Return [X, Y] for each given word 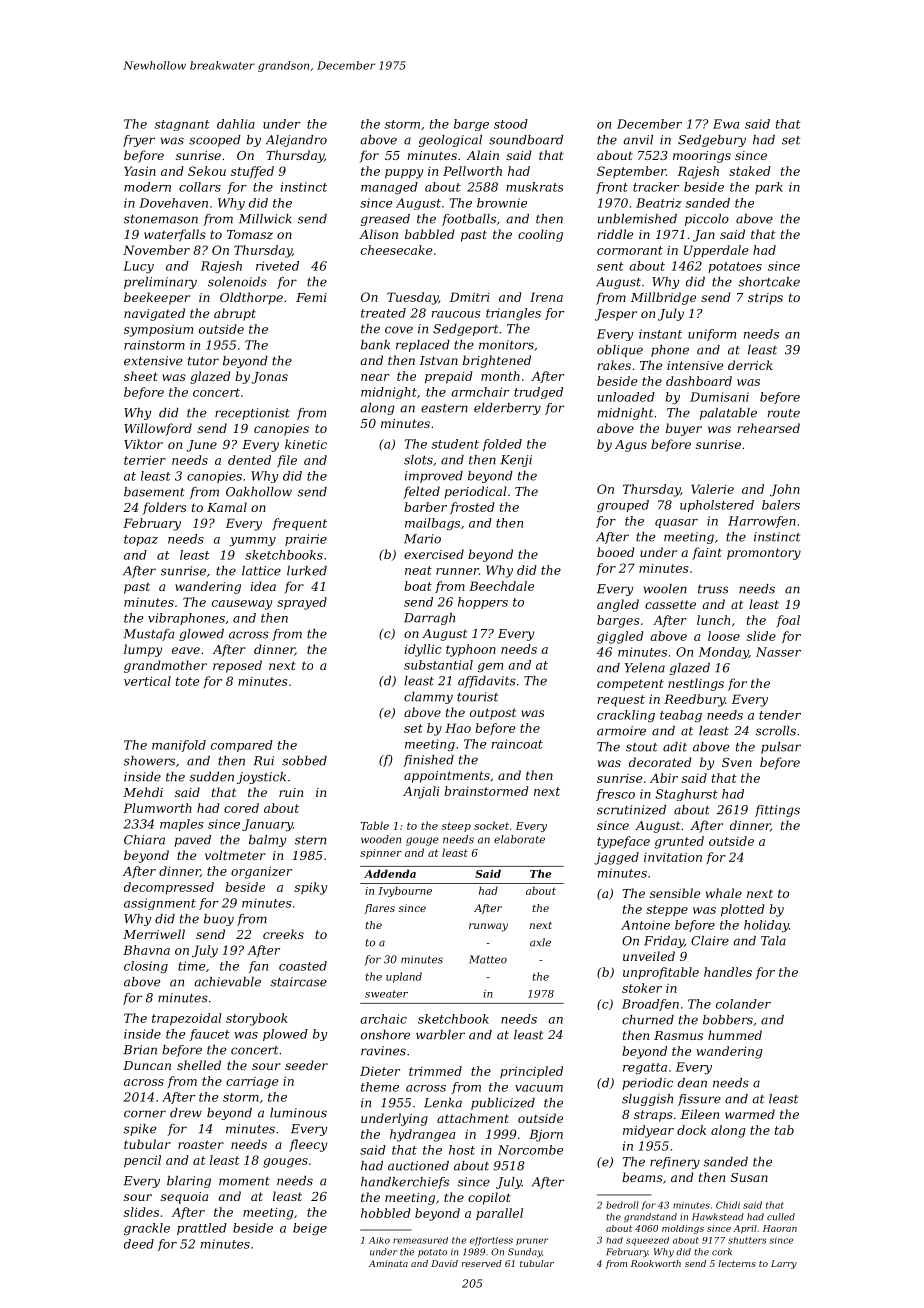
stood [511, 124]
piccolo [707, 220]
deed [139, 1244]
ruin [291, 792]
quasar [676, 523]
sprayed [302, 603]
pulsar [781, 748]
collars [200, 187]
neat [418, 570]
